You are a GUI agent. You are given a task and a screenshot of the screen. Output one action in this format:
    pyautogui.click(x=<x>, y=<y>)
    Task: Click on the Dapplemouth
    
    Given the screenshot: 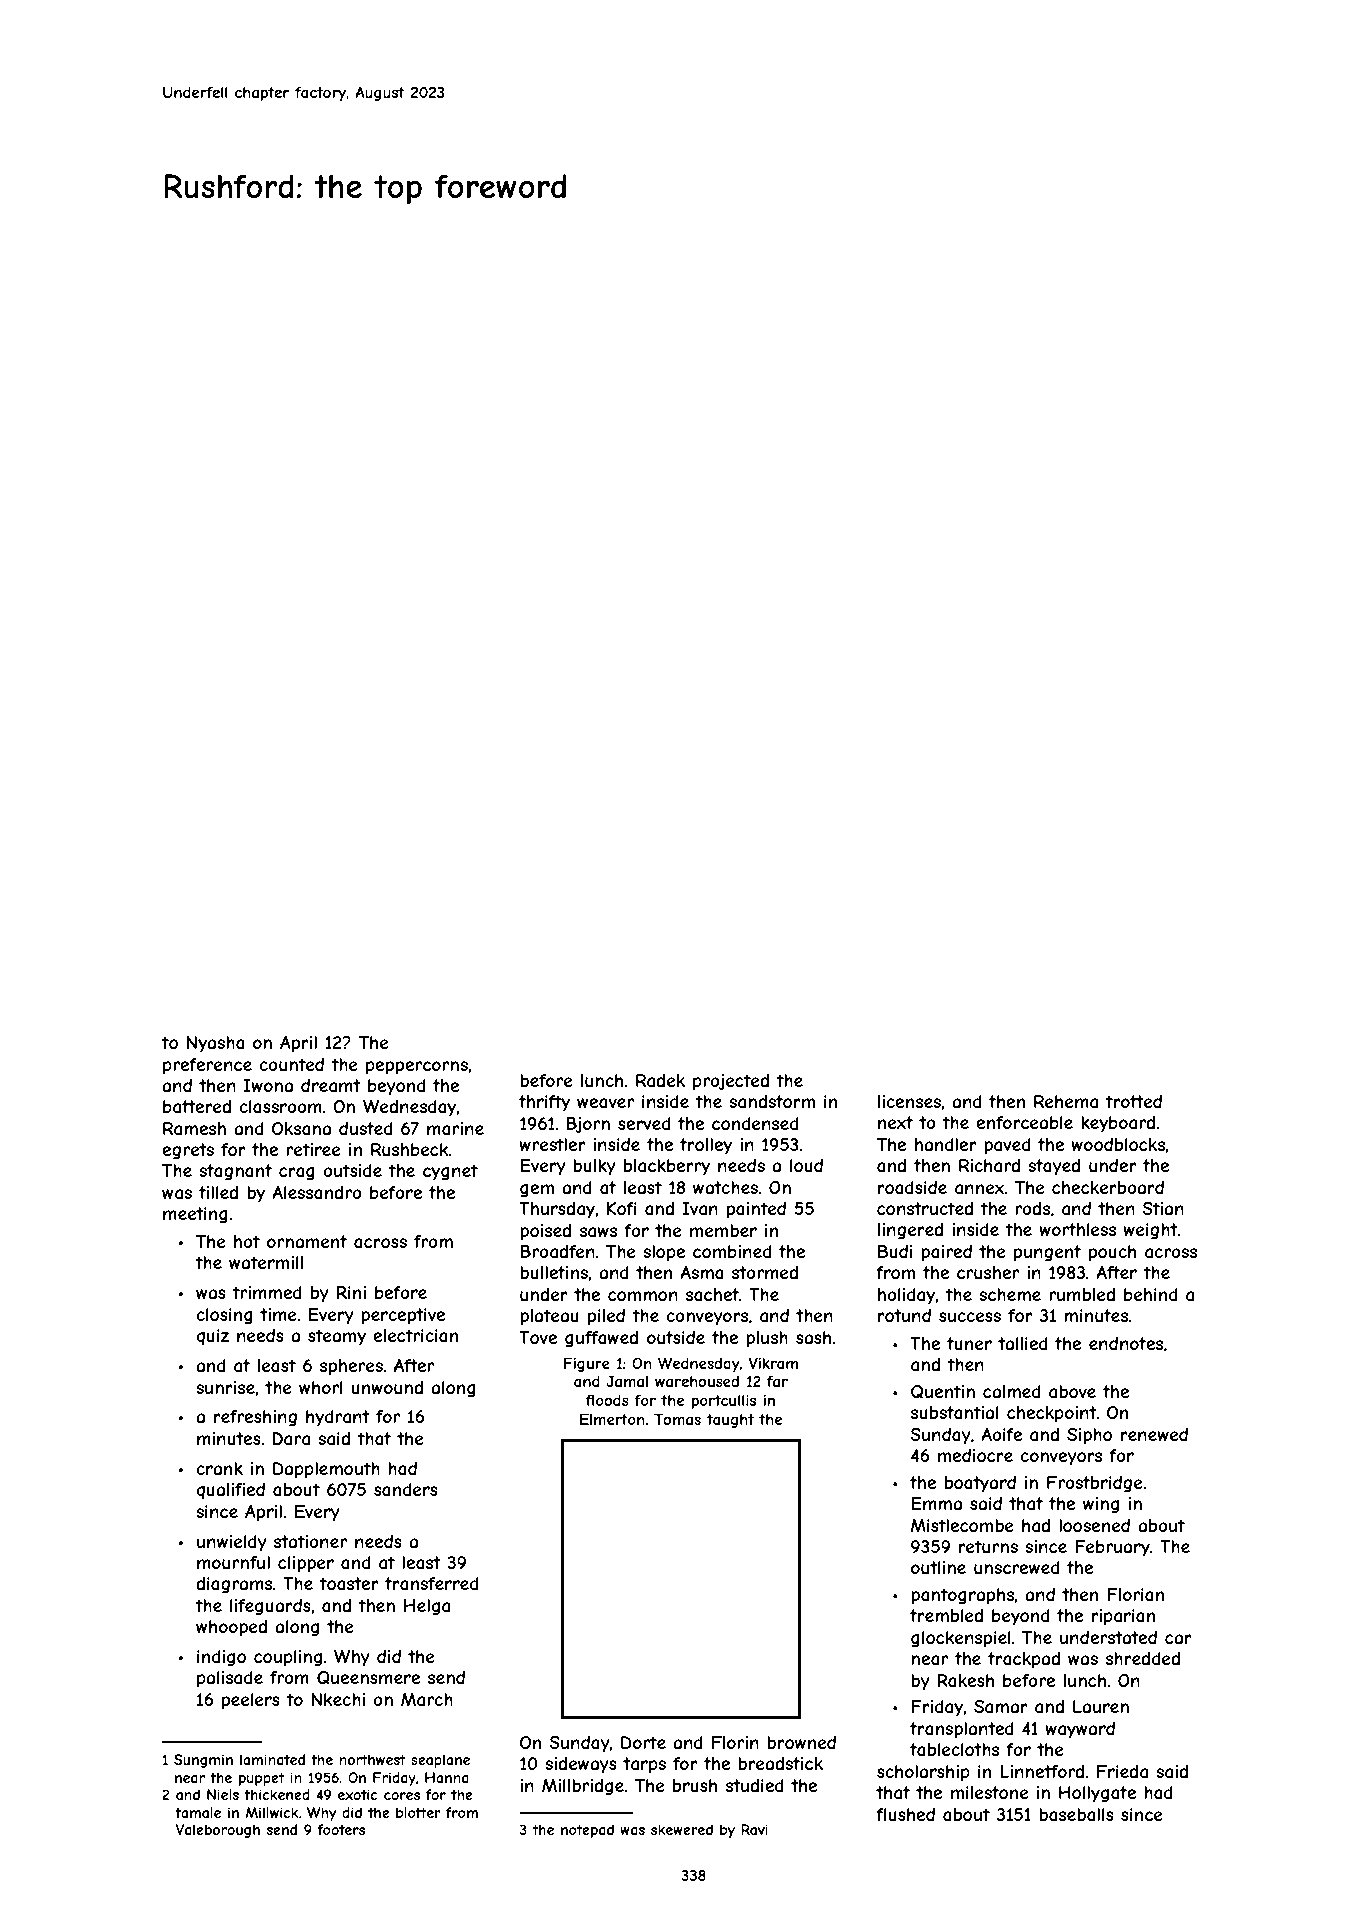 What is the action you would take?
    pyautogui.click(x=326, y=1470)
